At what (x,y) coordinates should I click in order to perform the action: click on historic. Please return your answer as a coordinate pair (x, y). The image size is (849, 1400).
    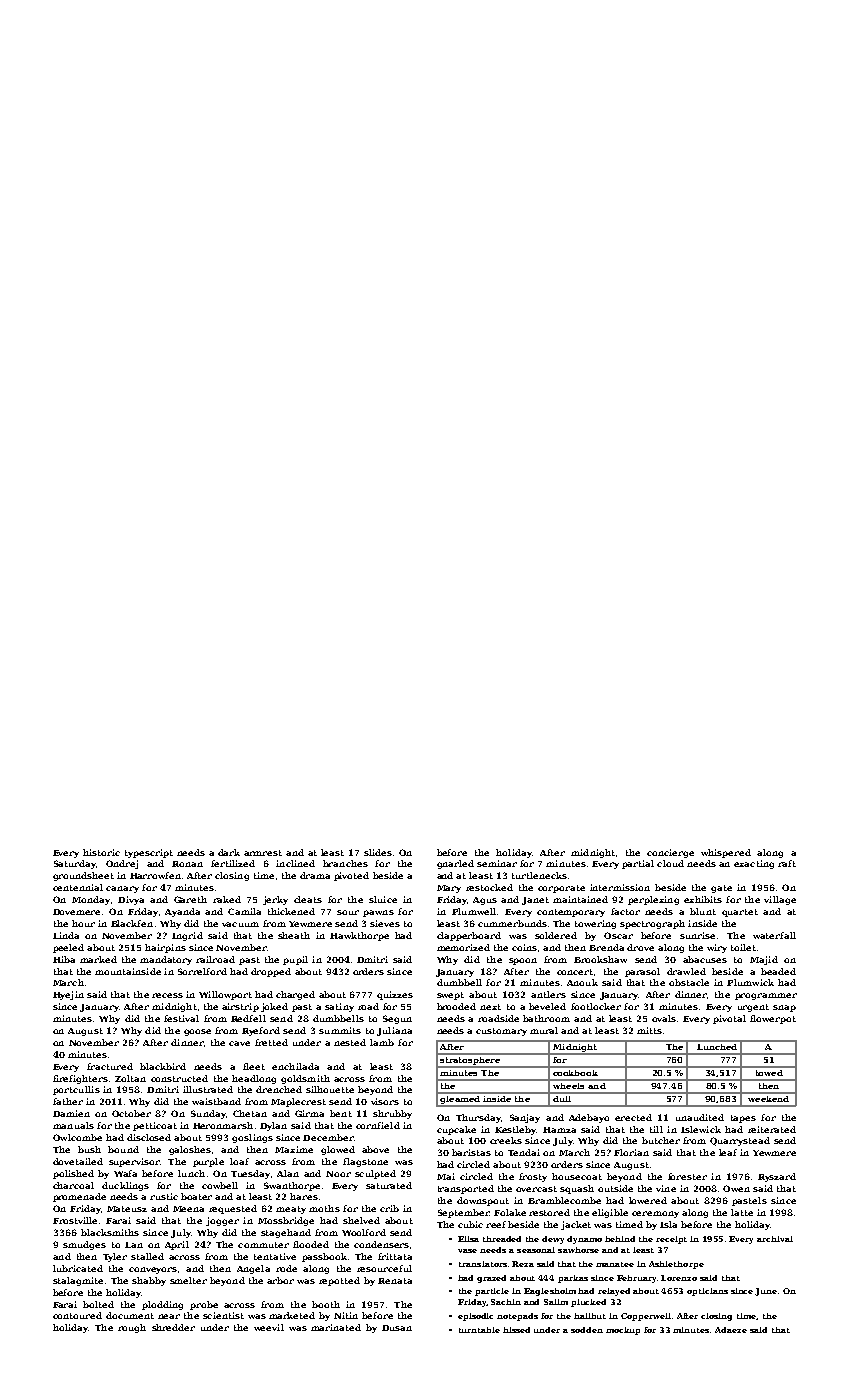
    Looking at the image, I should click on (101, 852).
